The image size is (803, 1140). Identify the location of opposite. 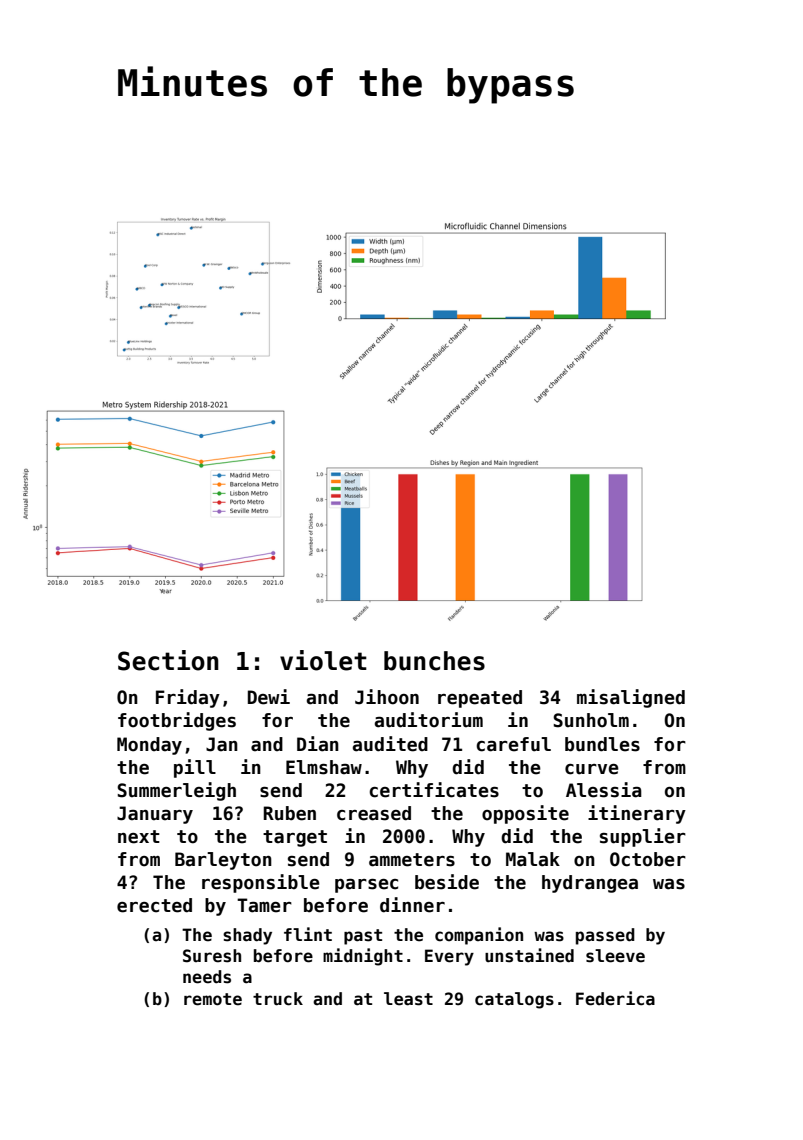
(525, 814).
